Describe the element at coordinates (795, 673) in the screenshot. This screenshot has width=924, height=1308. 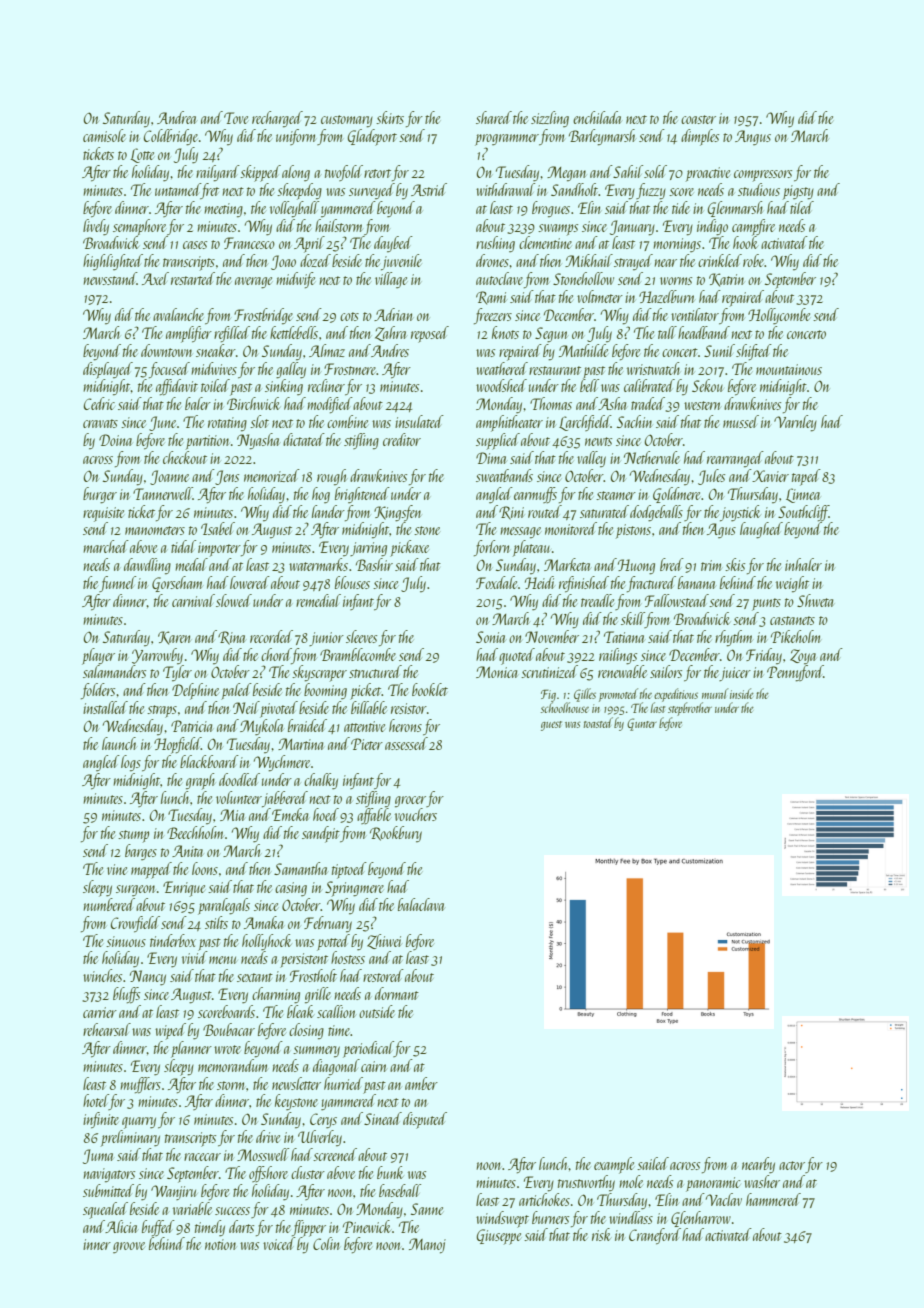
I see `Pennyford` at that location.
